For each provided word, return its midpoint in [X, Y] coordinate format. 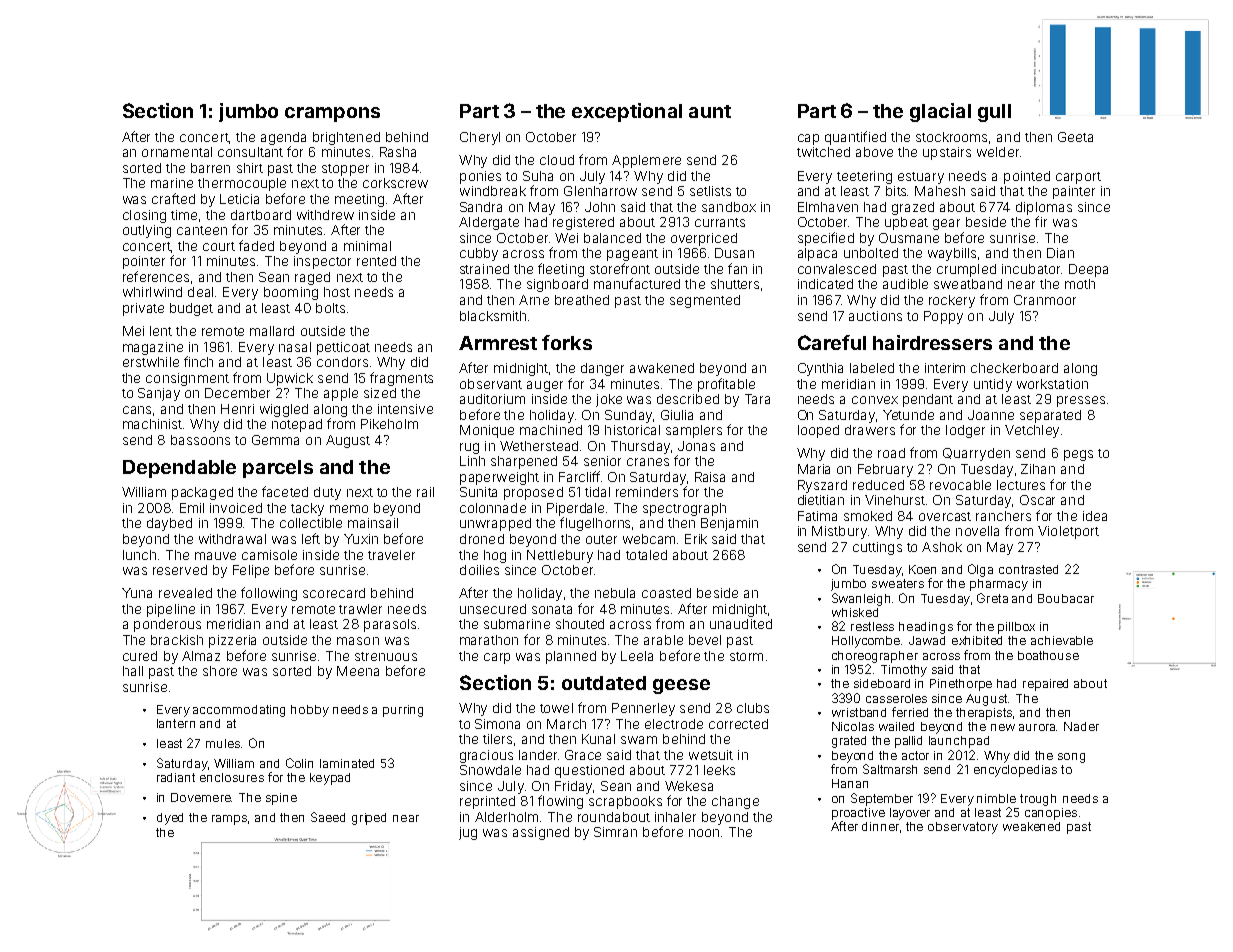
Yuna [137, 593]
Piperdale [575, 509]
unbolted [871, 253]
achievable [1062, 640]
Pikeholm [389, 424]
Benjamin [729, 524]
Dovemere [201, 797]
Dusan [734, 253]
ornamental [177, 152]
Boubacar [1066, 598]
